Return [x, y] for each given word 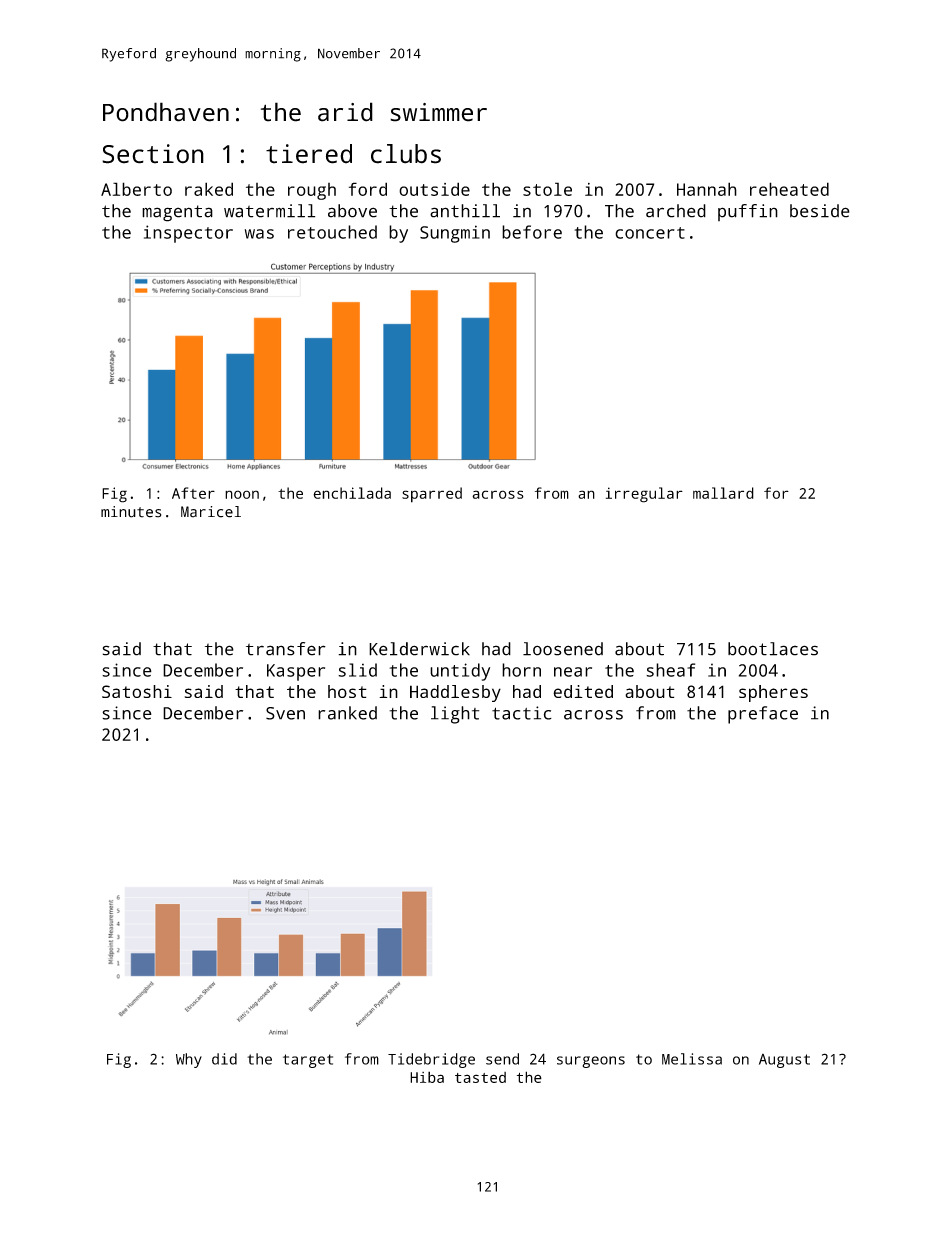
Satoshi [137, 691]
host [347, 691]
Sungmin [455, 234]
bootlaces [773, 649]
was [259, 234]
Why [189, 1060]
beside [820, 211]
